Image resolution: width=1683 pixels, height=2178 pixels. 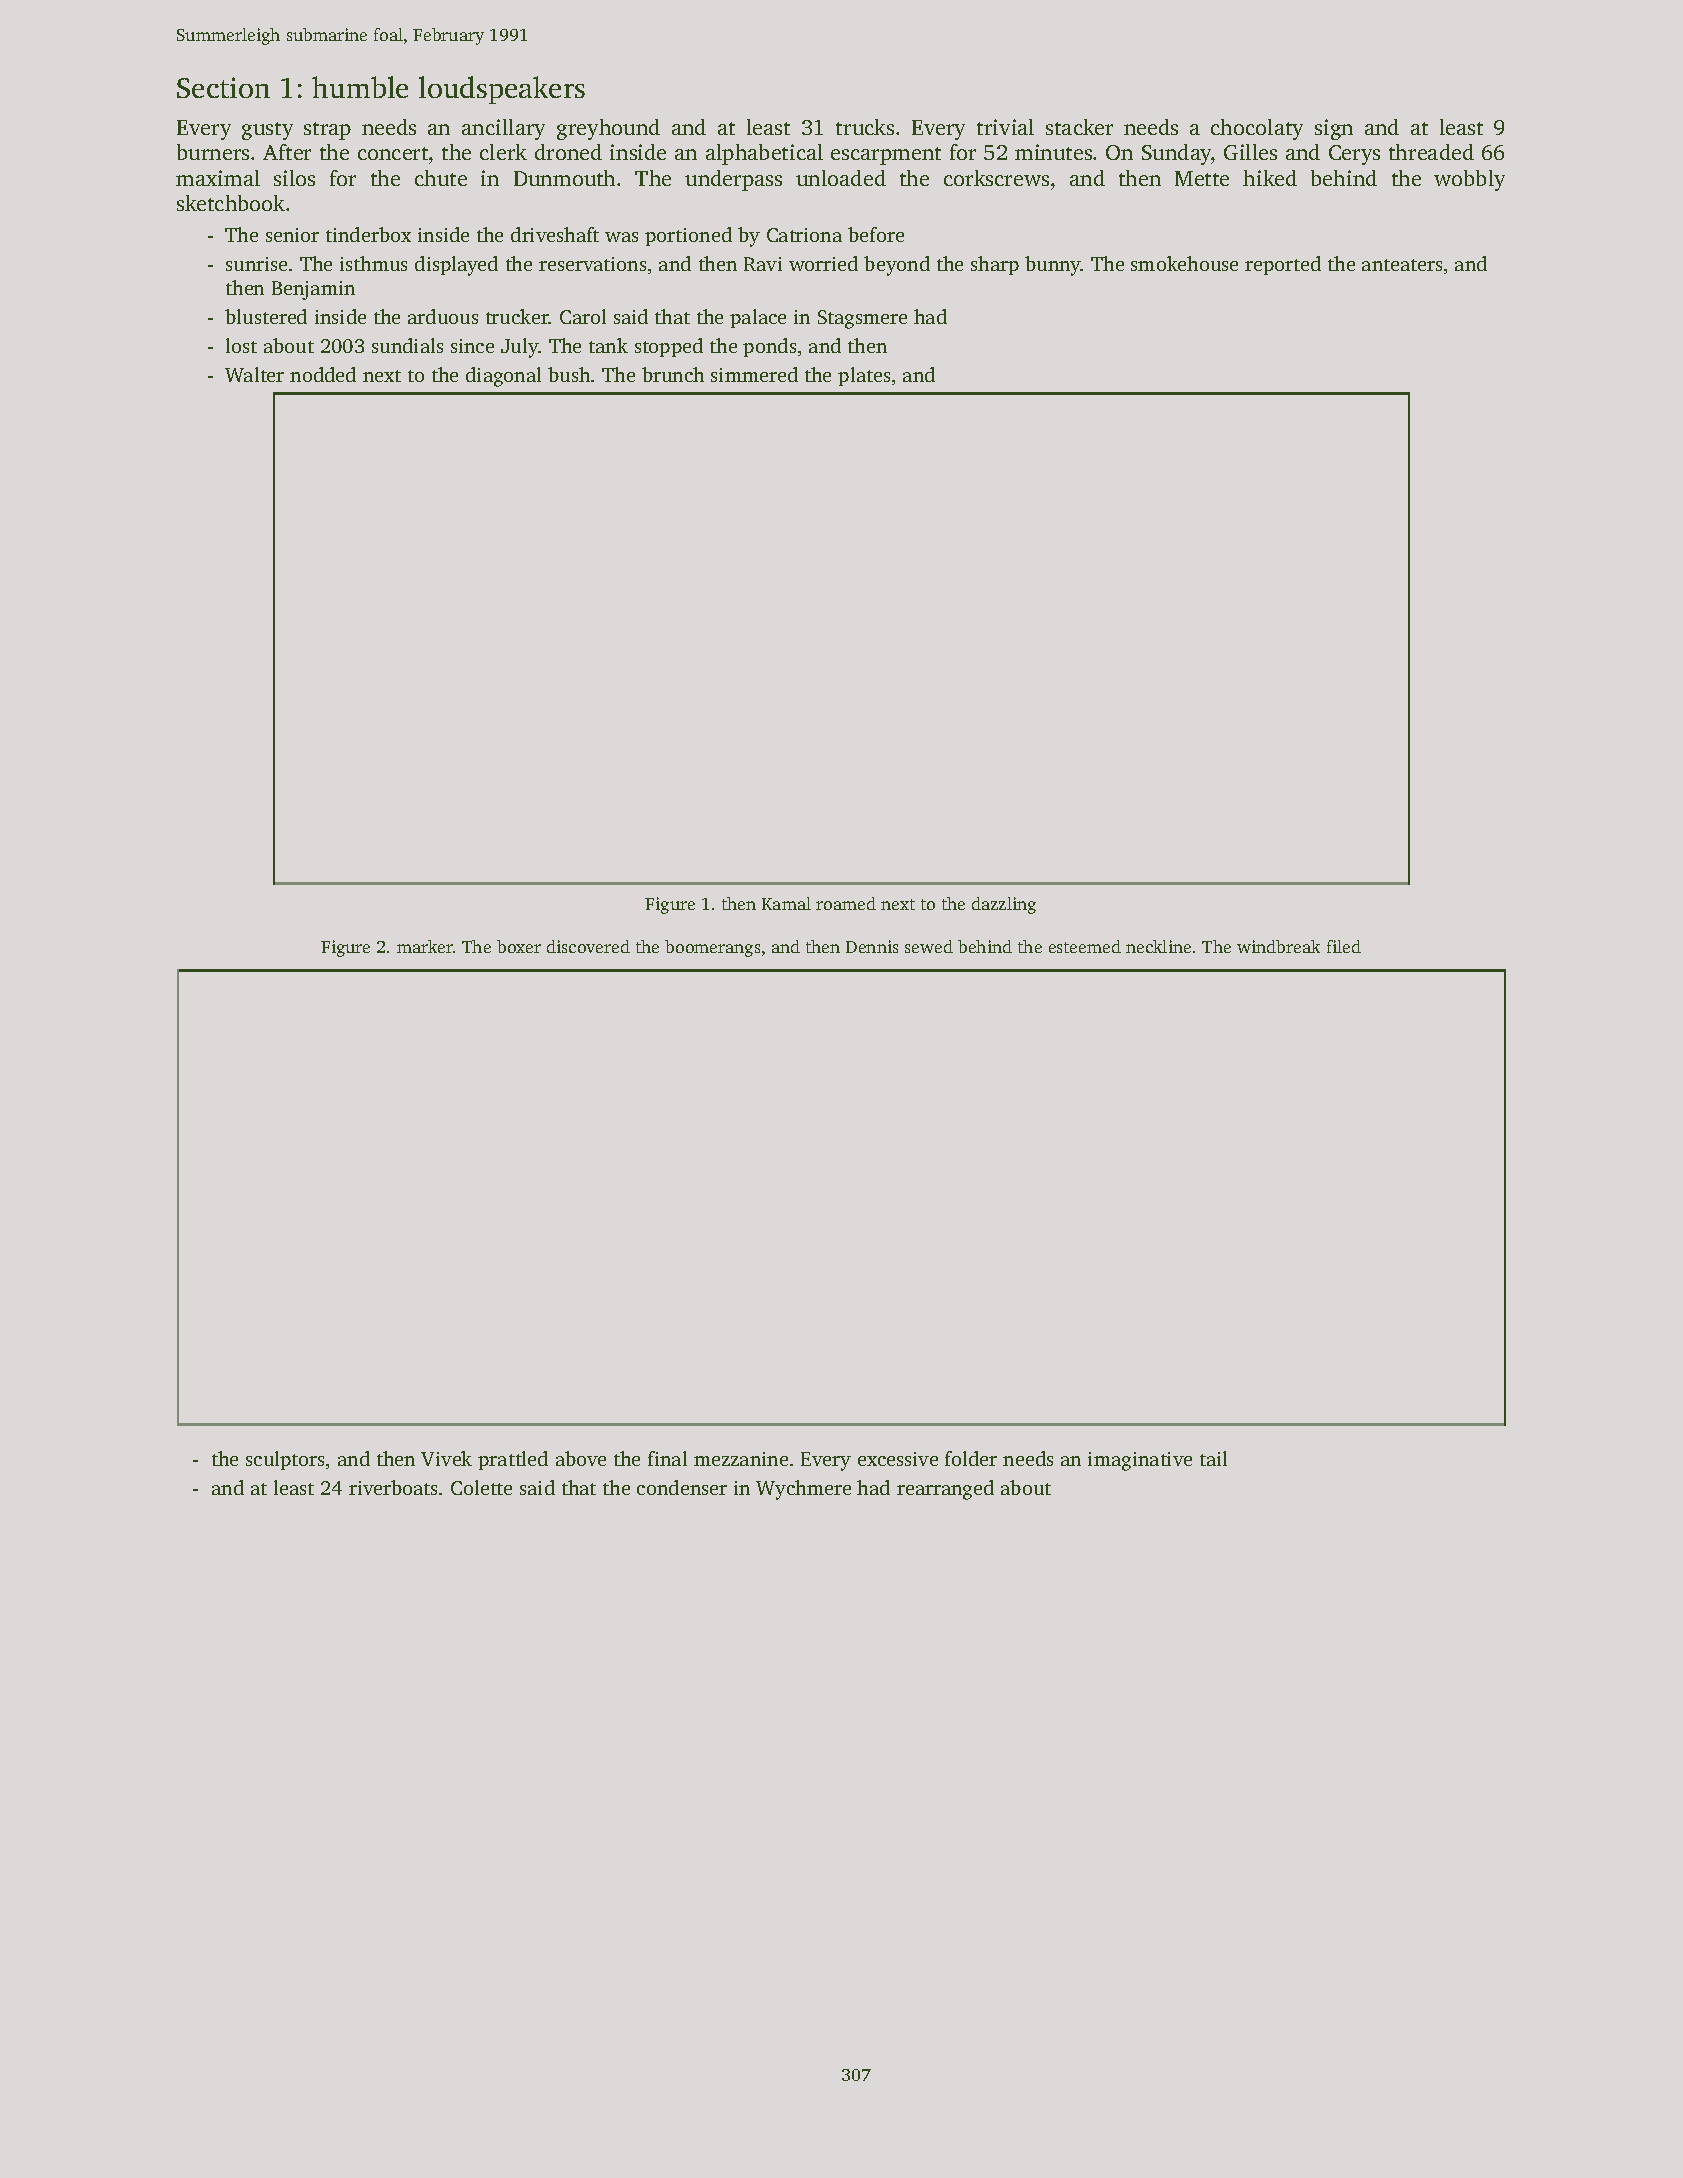 What do you see at coordinates (1402, 265) in the screenshot?
I see `anteaters` at bounding box center [1402, 265].
